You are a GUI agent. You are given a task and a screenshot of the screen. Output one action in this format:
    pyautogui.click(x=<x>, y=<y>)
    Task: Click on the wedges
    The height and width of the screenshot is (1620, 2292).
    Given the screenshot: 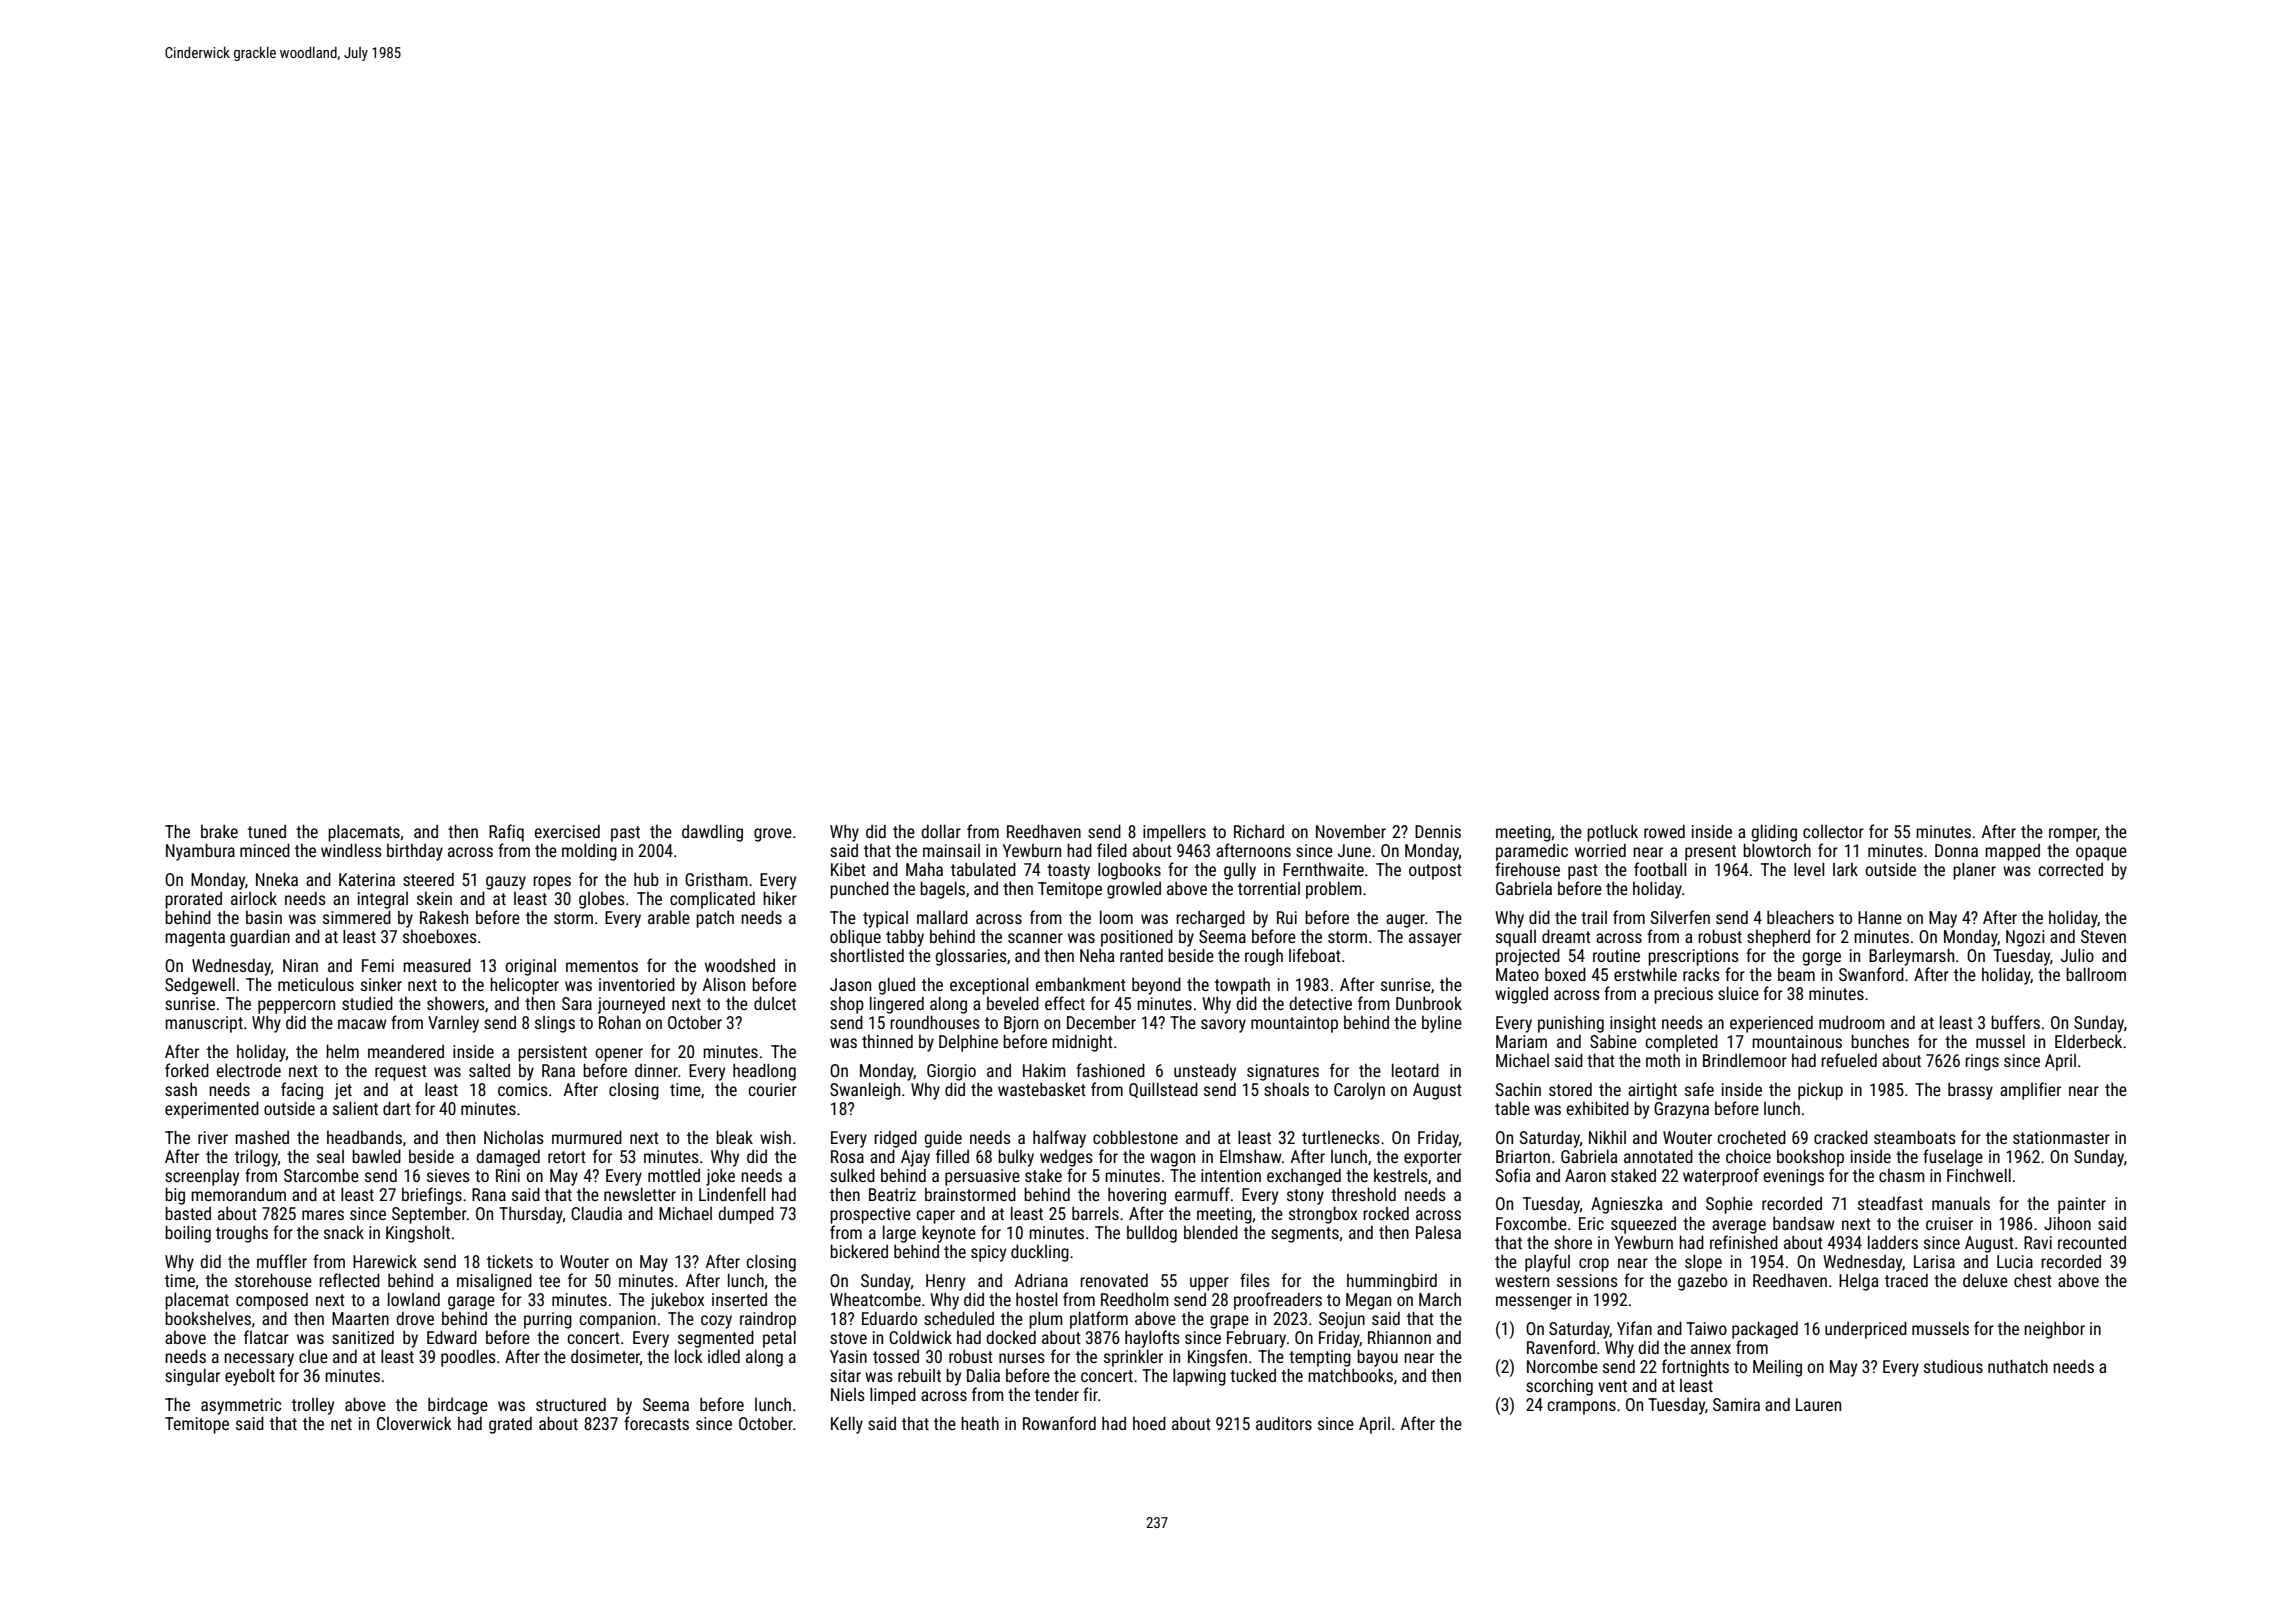 What is the action you would take?
    pyautogui.click(x=1066, y=1158)
